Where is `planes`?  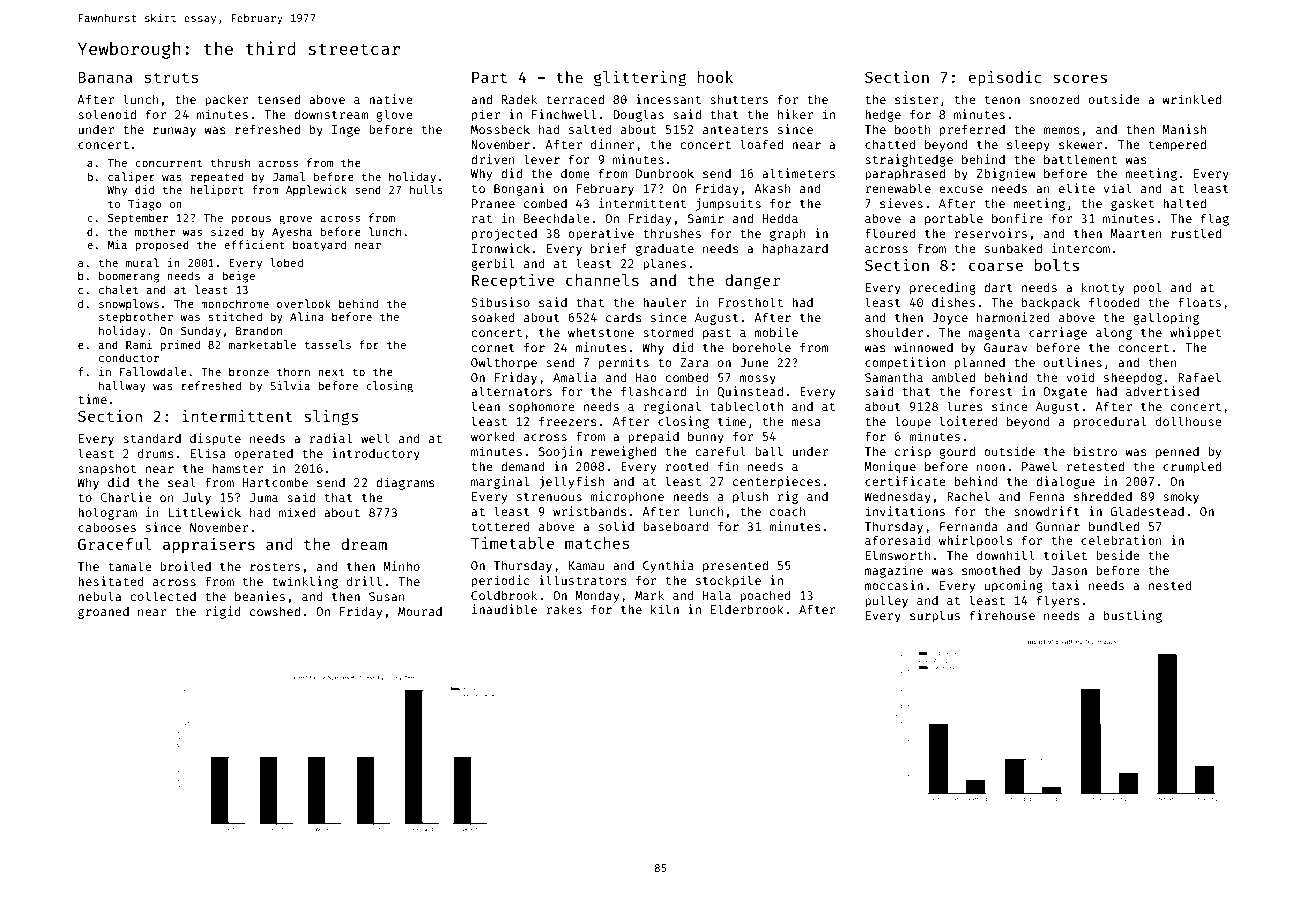 planes is located at coordinates (664, 264).
